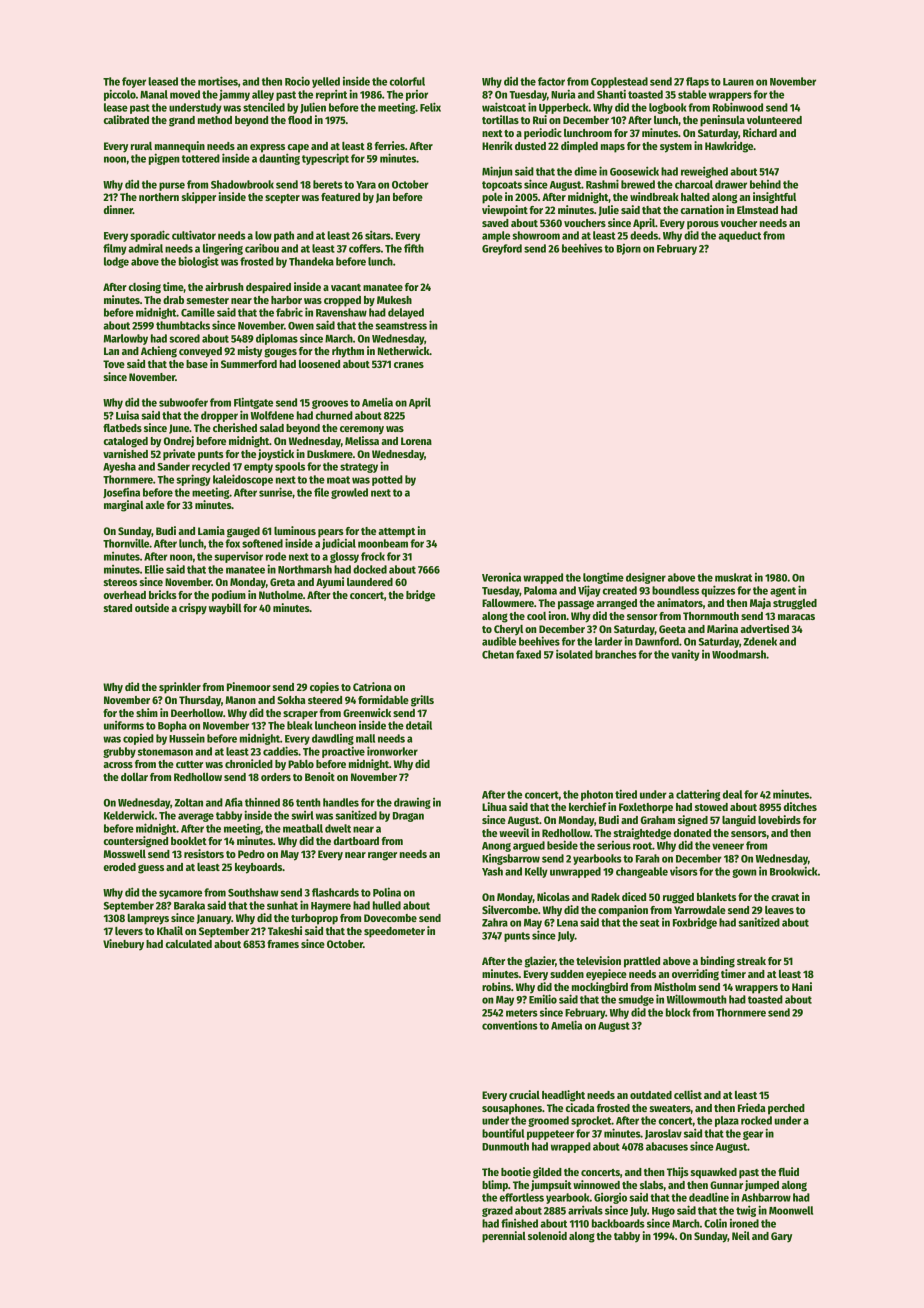 The height and width of the screenshot is (1308, 924). What do you see at coordinates (540, 590) in the screenshot?
I see `Paloma` at bounding box center [540, 590].
